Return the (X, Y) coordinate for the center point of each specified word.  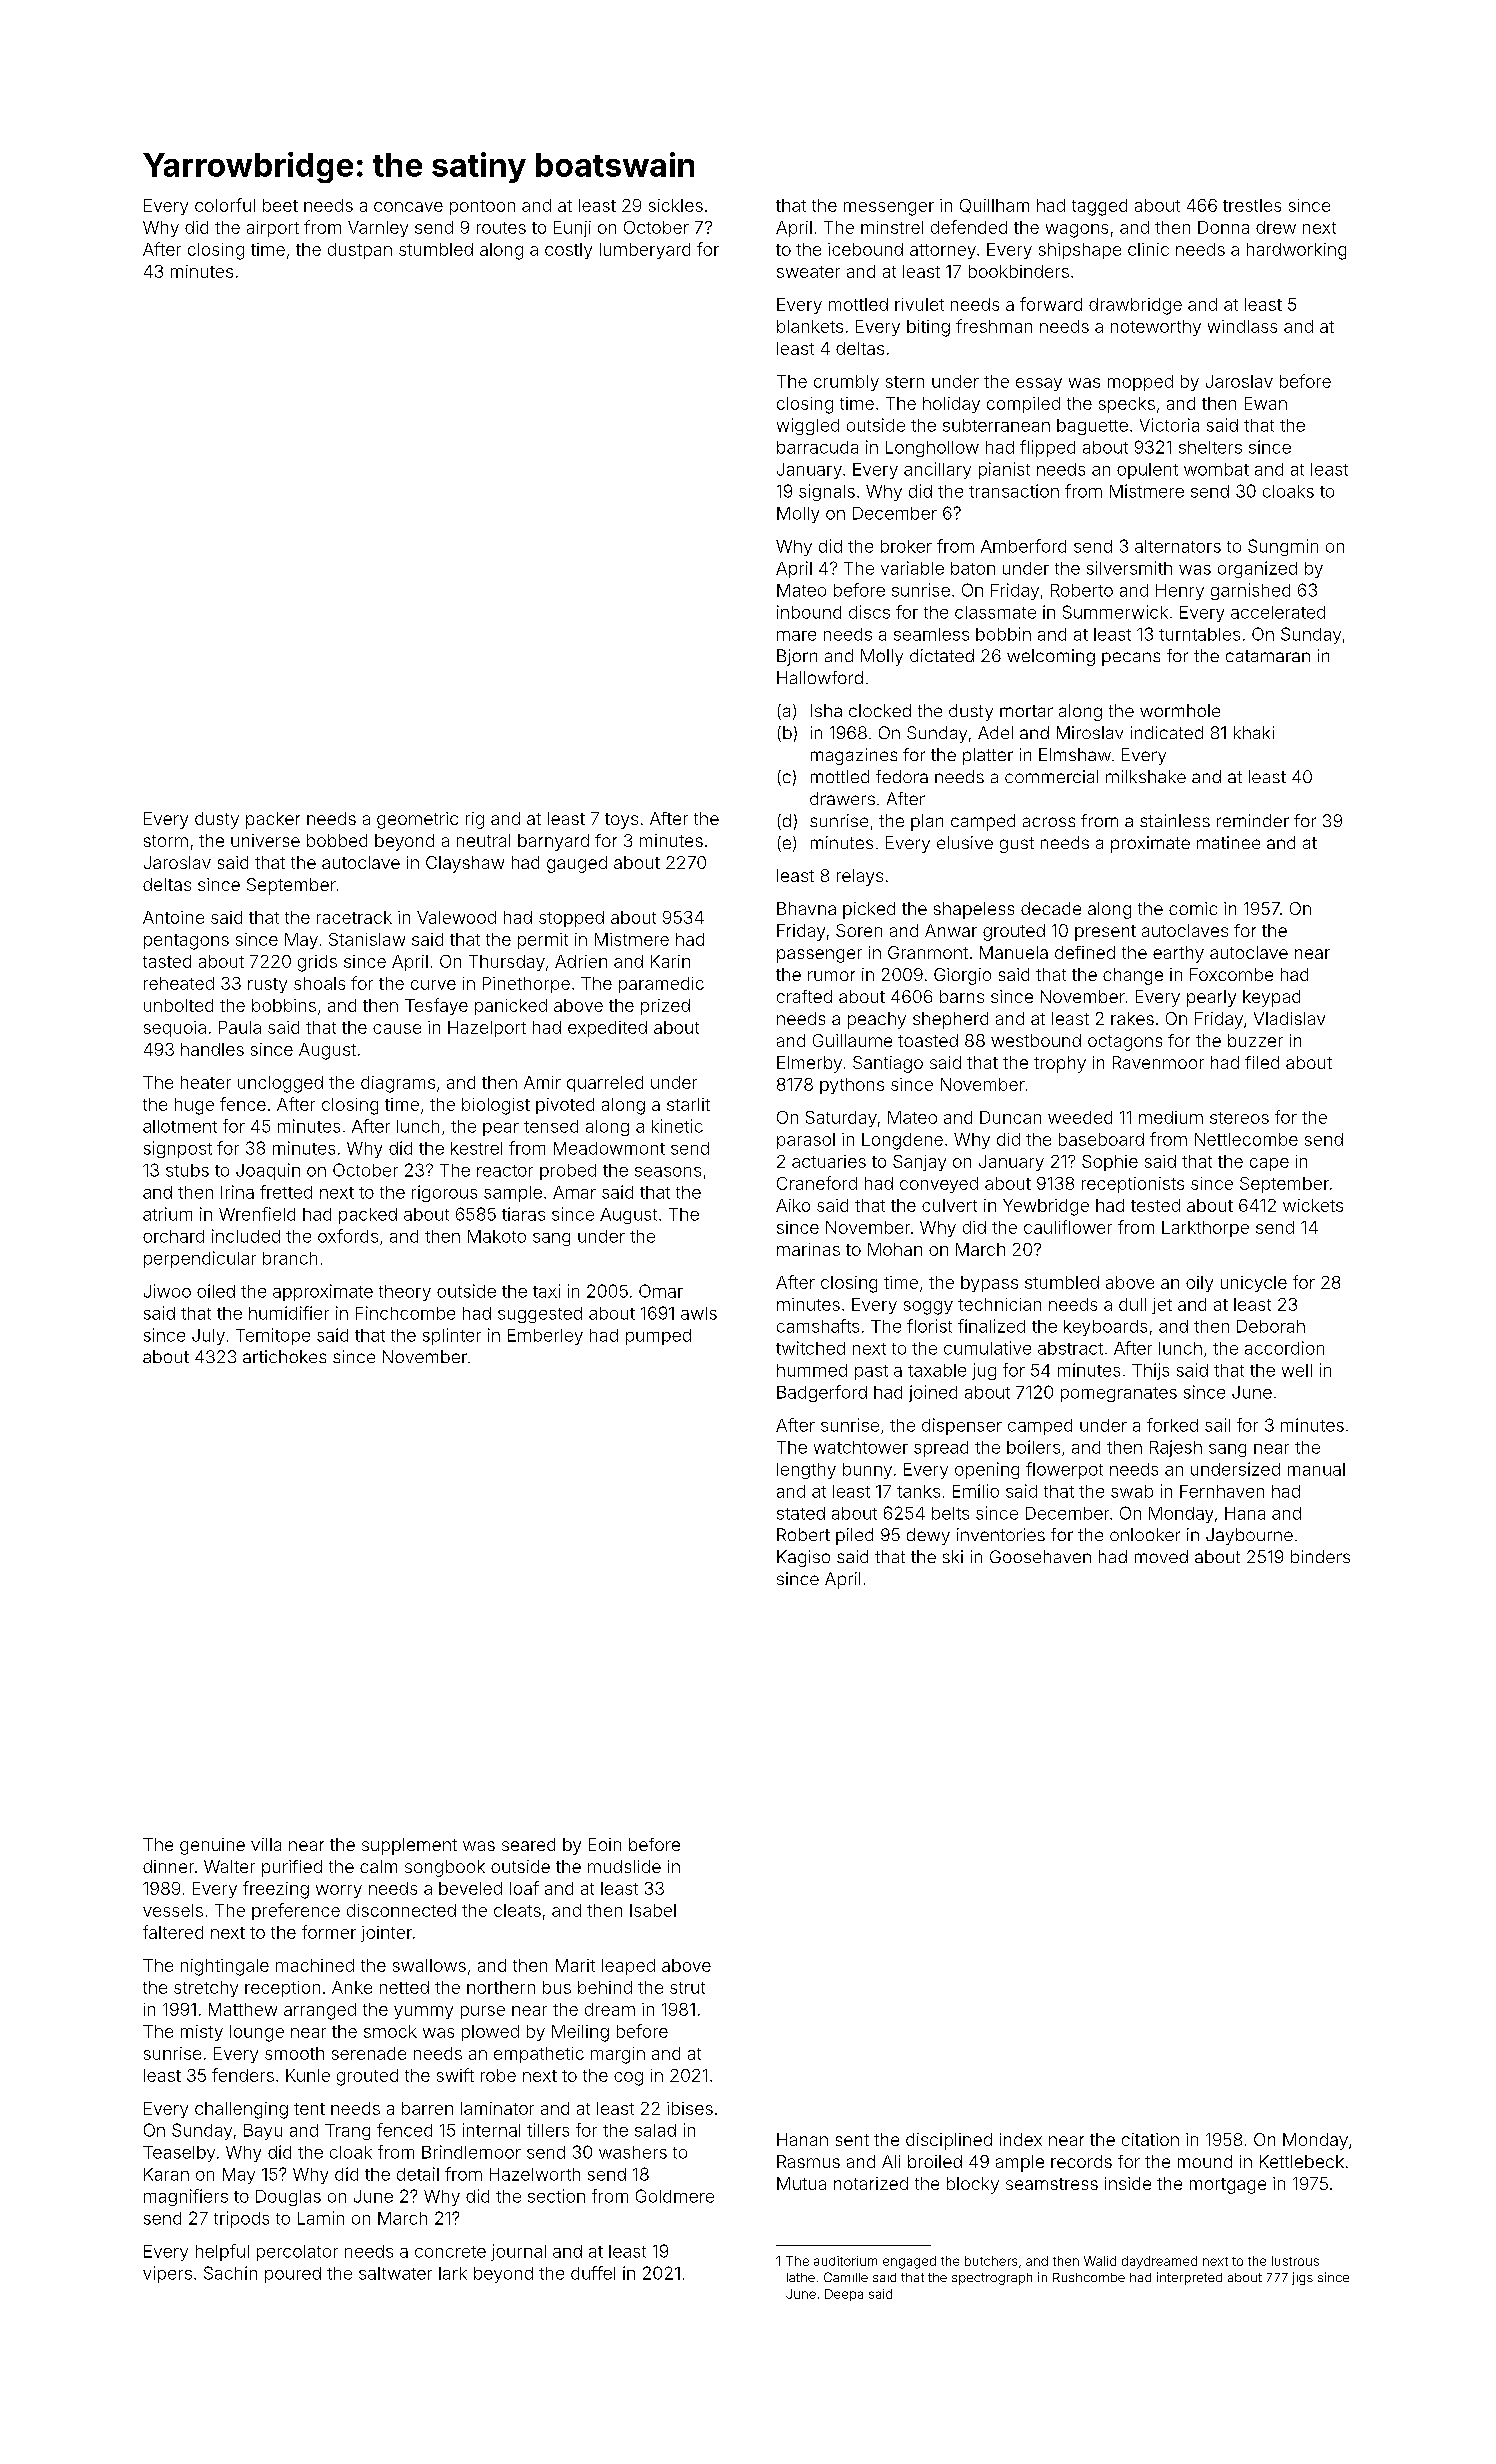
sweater (808, 272)
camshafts (818, 1326)
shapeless (974, 910)
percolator (297, 2253)
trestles (1252, 205)
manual (1316, 1469)
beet (280, 205)
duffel (593, 2273)
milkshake (1146, 776)
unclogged (280, 1084)
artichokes (284, 1356)
